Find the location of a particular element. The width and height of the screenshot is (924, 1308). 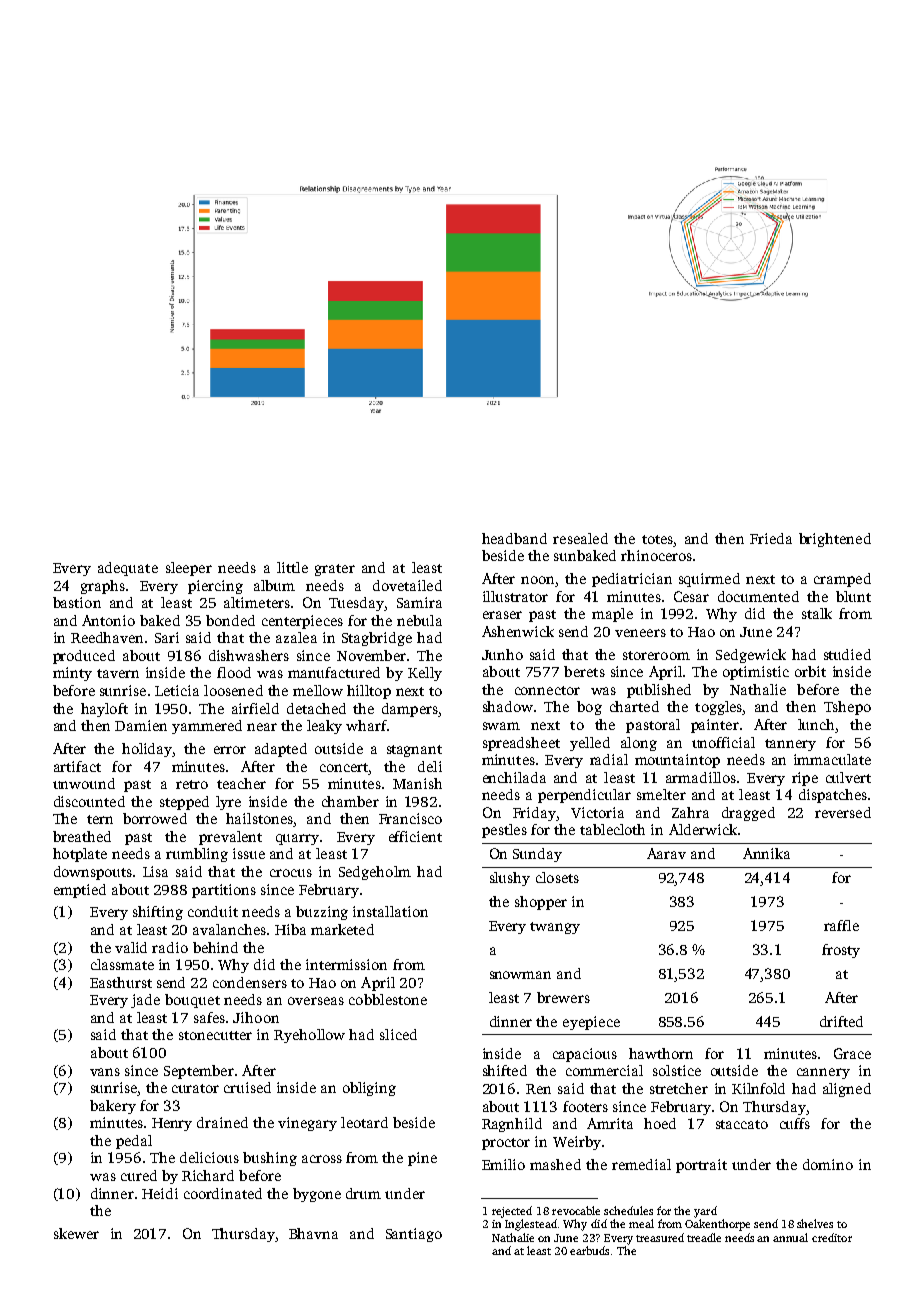

grater is located at coordinates (335, 570).
